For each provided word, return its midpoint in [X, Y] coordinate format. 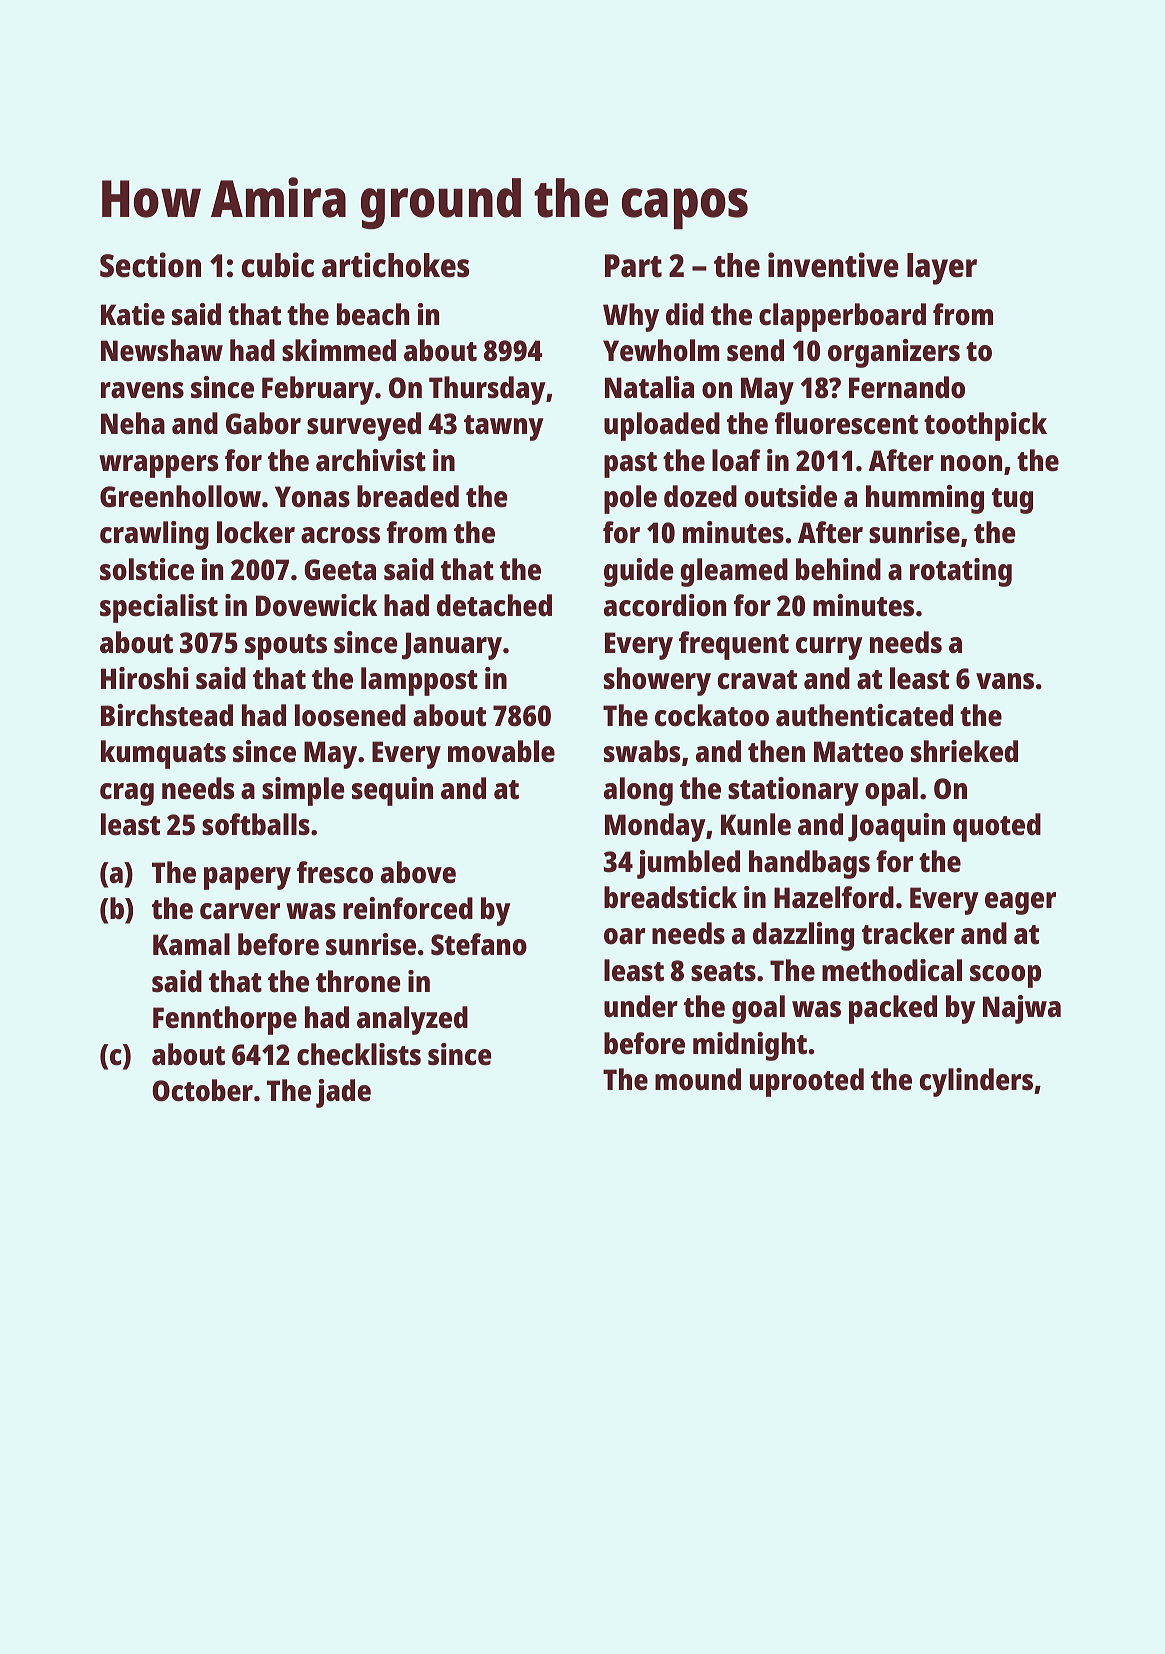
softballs [256, 824]
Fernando [907, 387]
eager [1020, 903]
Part [633, 266]
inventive [833, 265]
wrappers [158, 466]
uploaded [662, 426]
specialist [159, 608]
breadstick [670, 897]
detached [494, 605]
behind [838, 569]
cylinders [976, 1082]
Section [150, 265]
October [202, 1090]
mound [698, 1079]
